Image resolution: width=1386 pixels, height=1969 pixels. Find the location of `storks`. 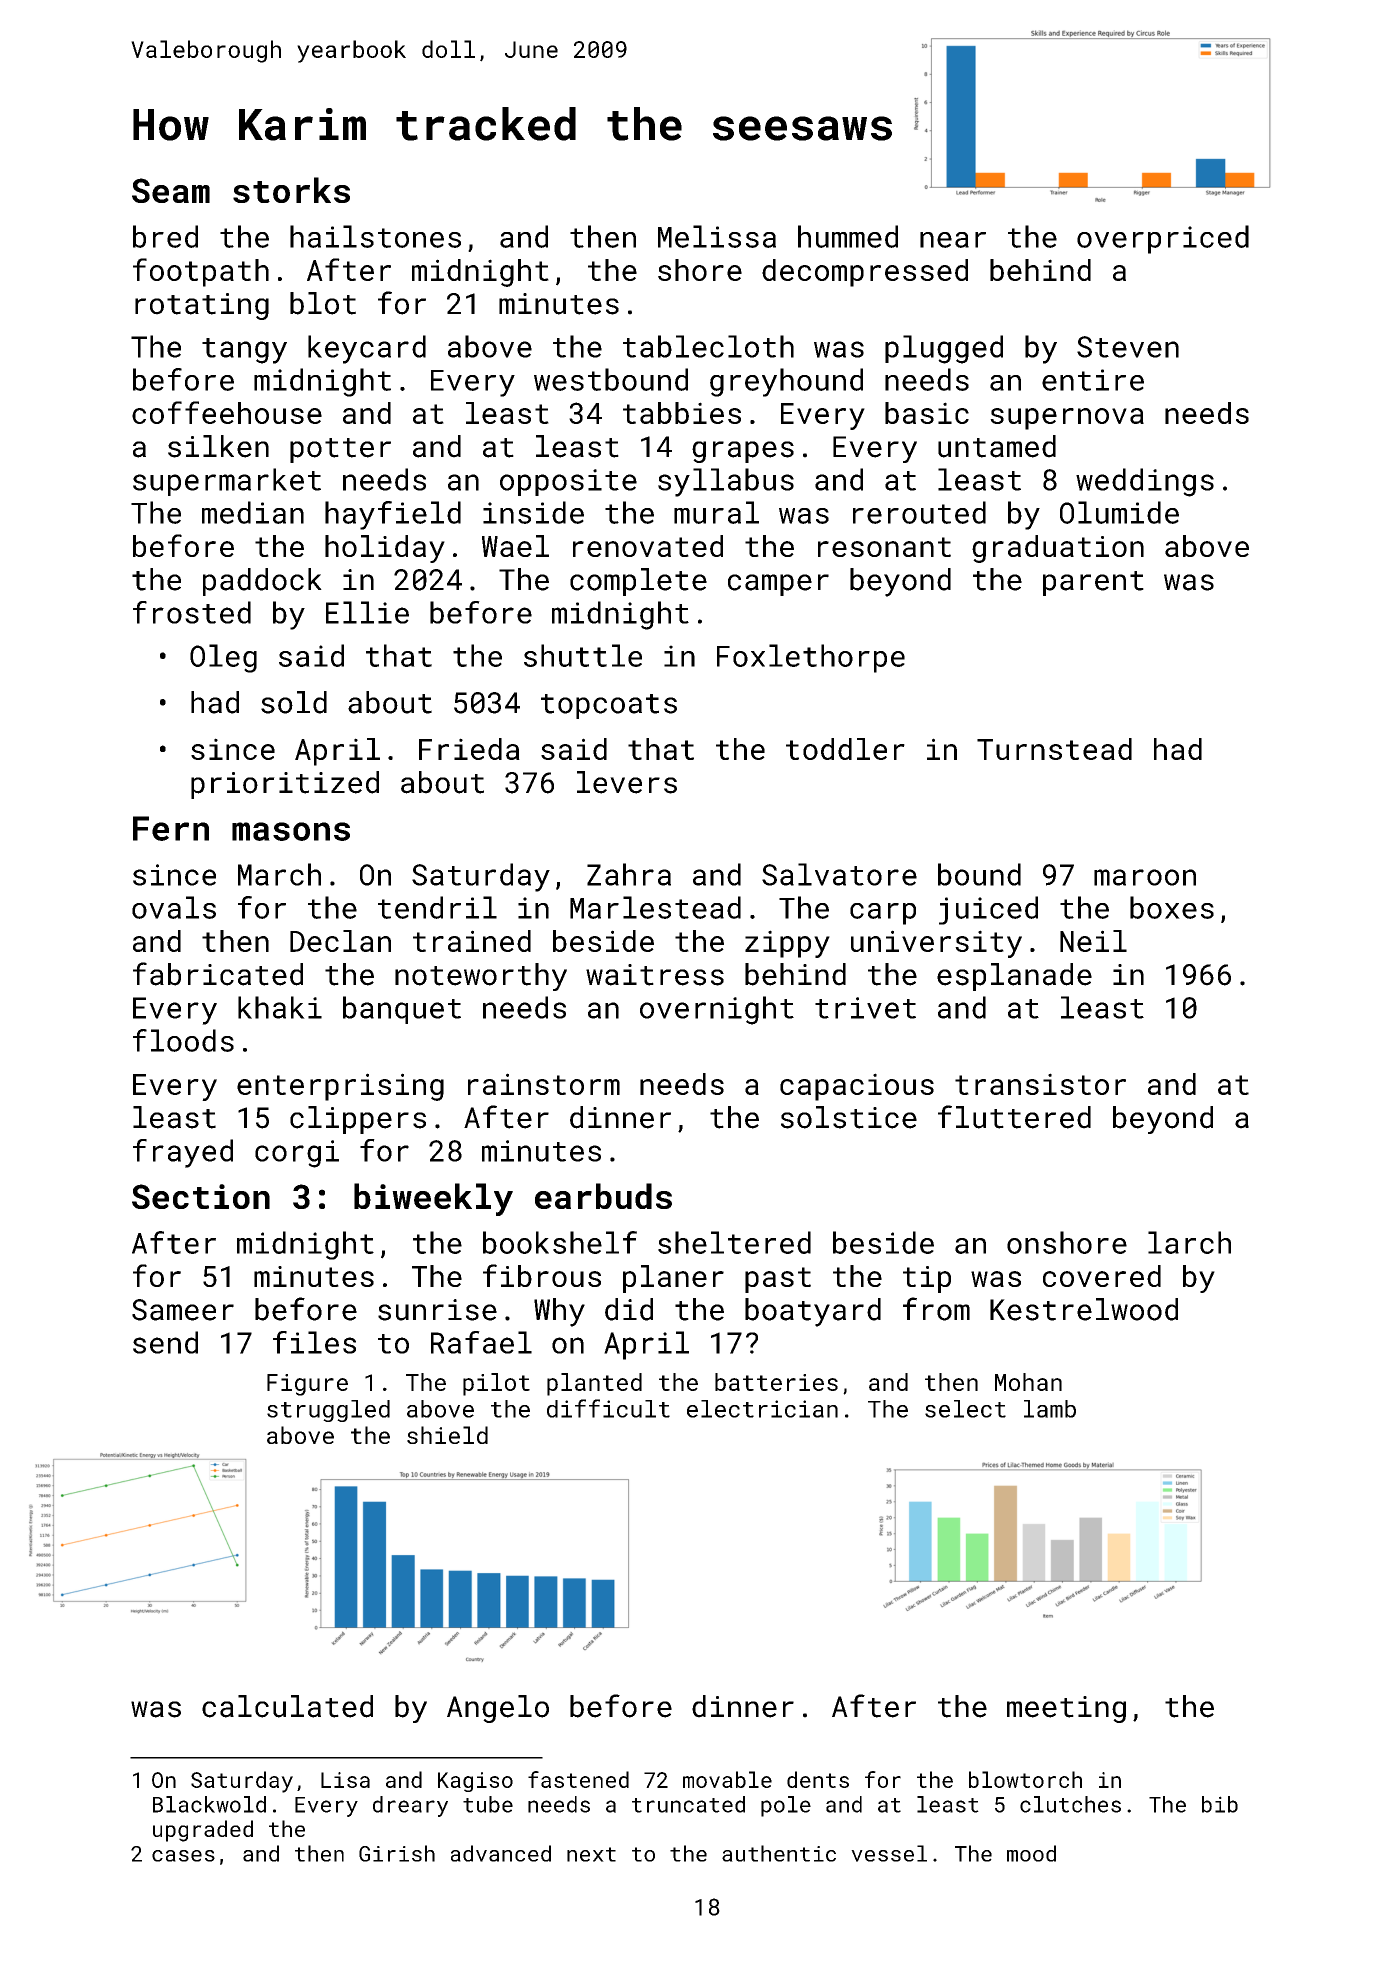

storks is located at coordinates (291, 190).
